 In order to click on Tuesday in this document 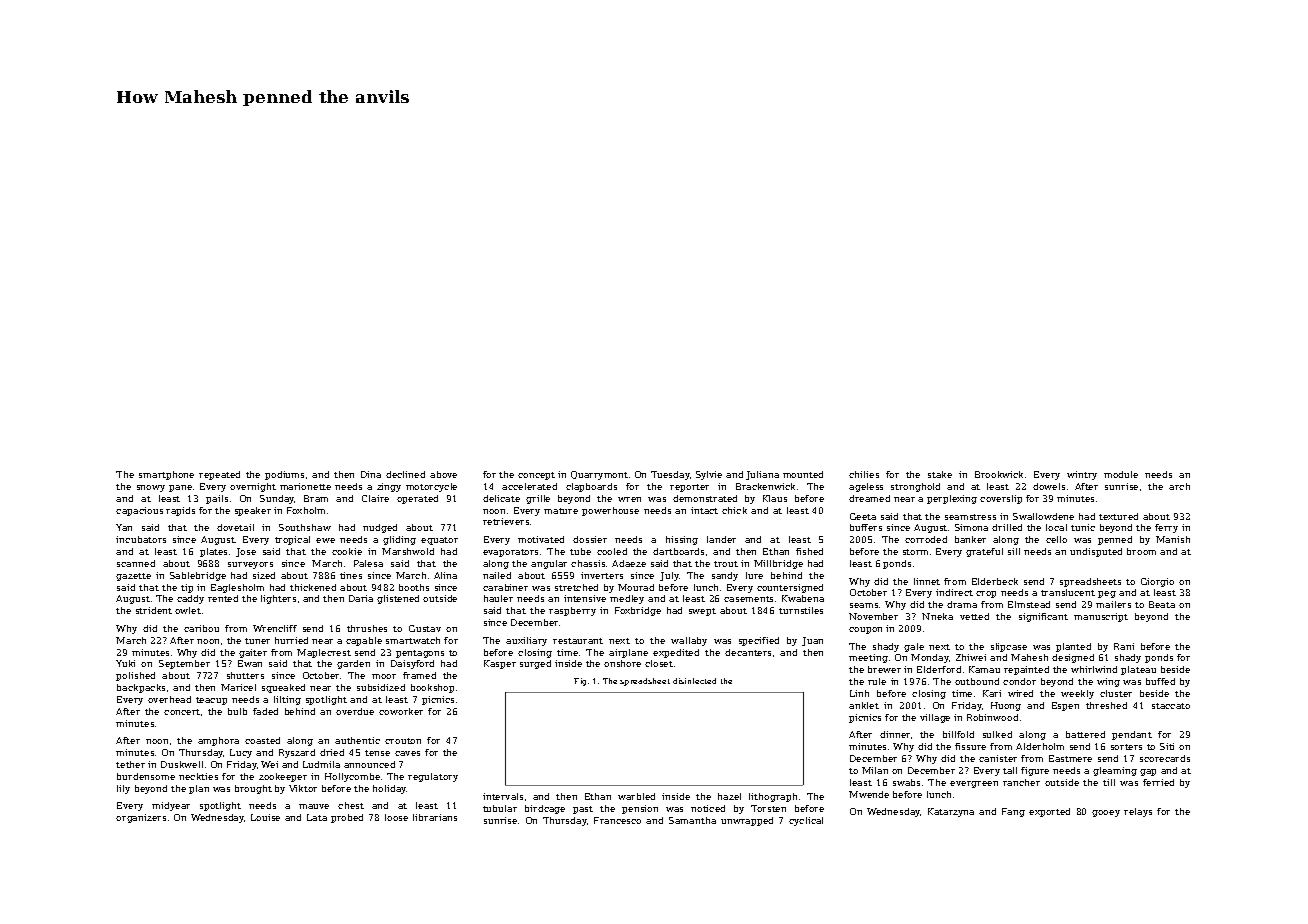, I will do `click(670, 475)`.
